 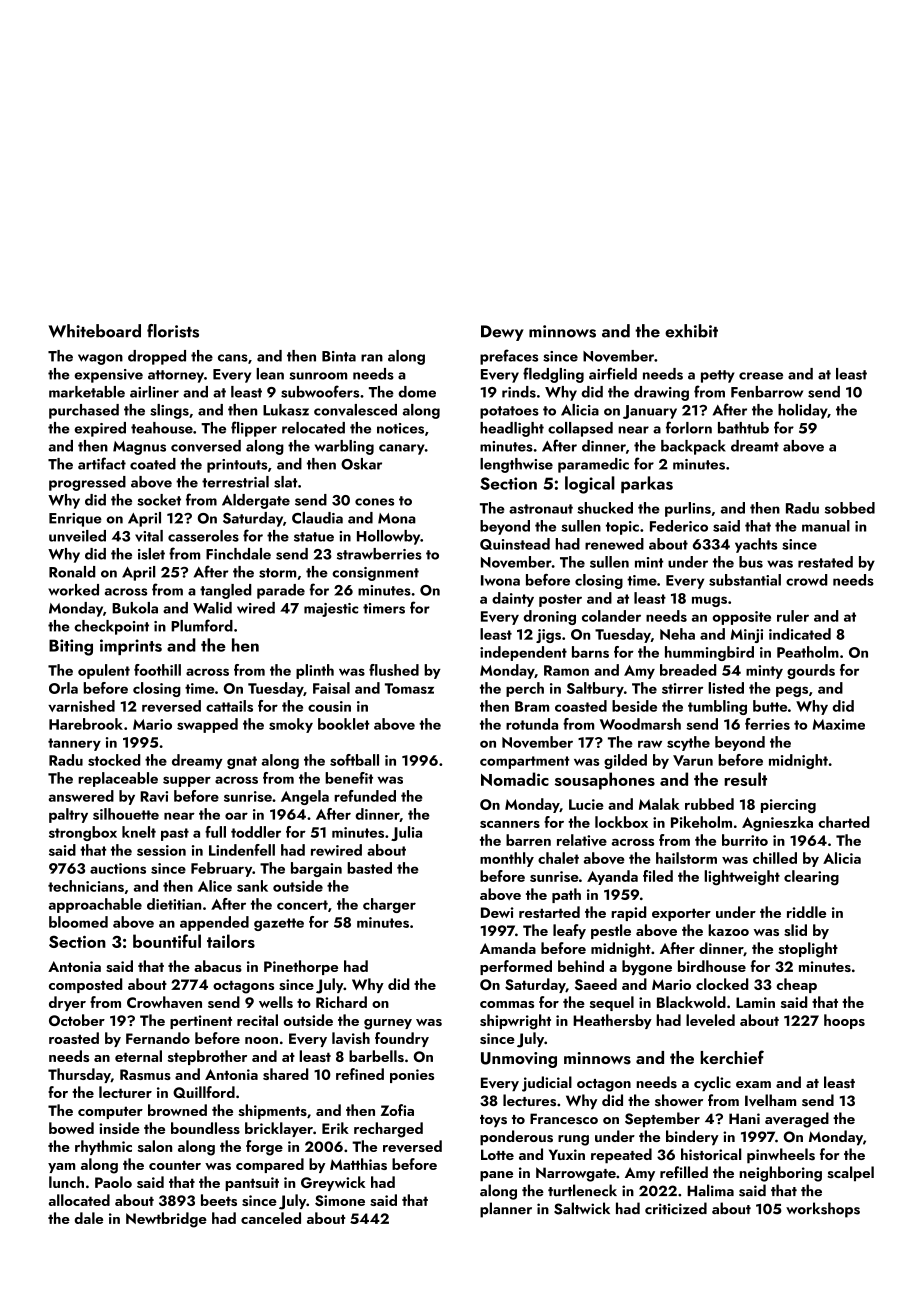 What do you see at coordinates (317, 518) in the screenshot?
I see `Claudia` at bounding box center [317, 518].
